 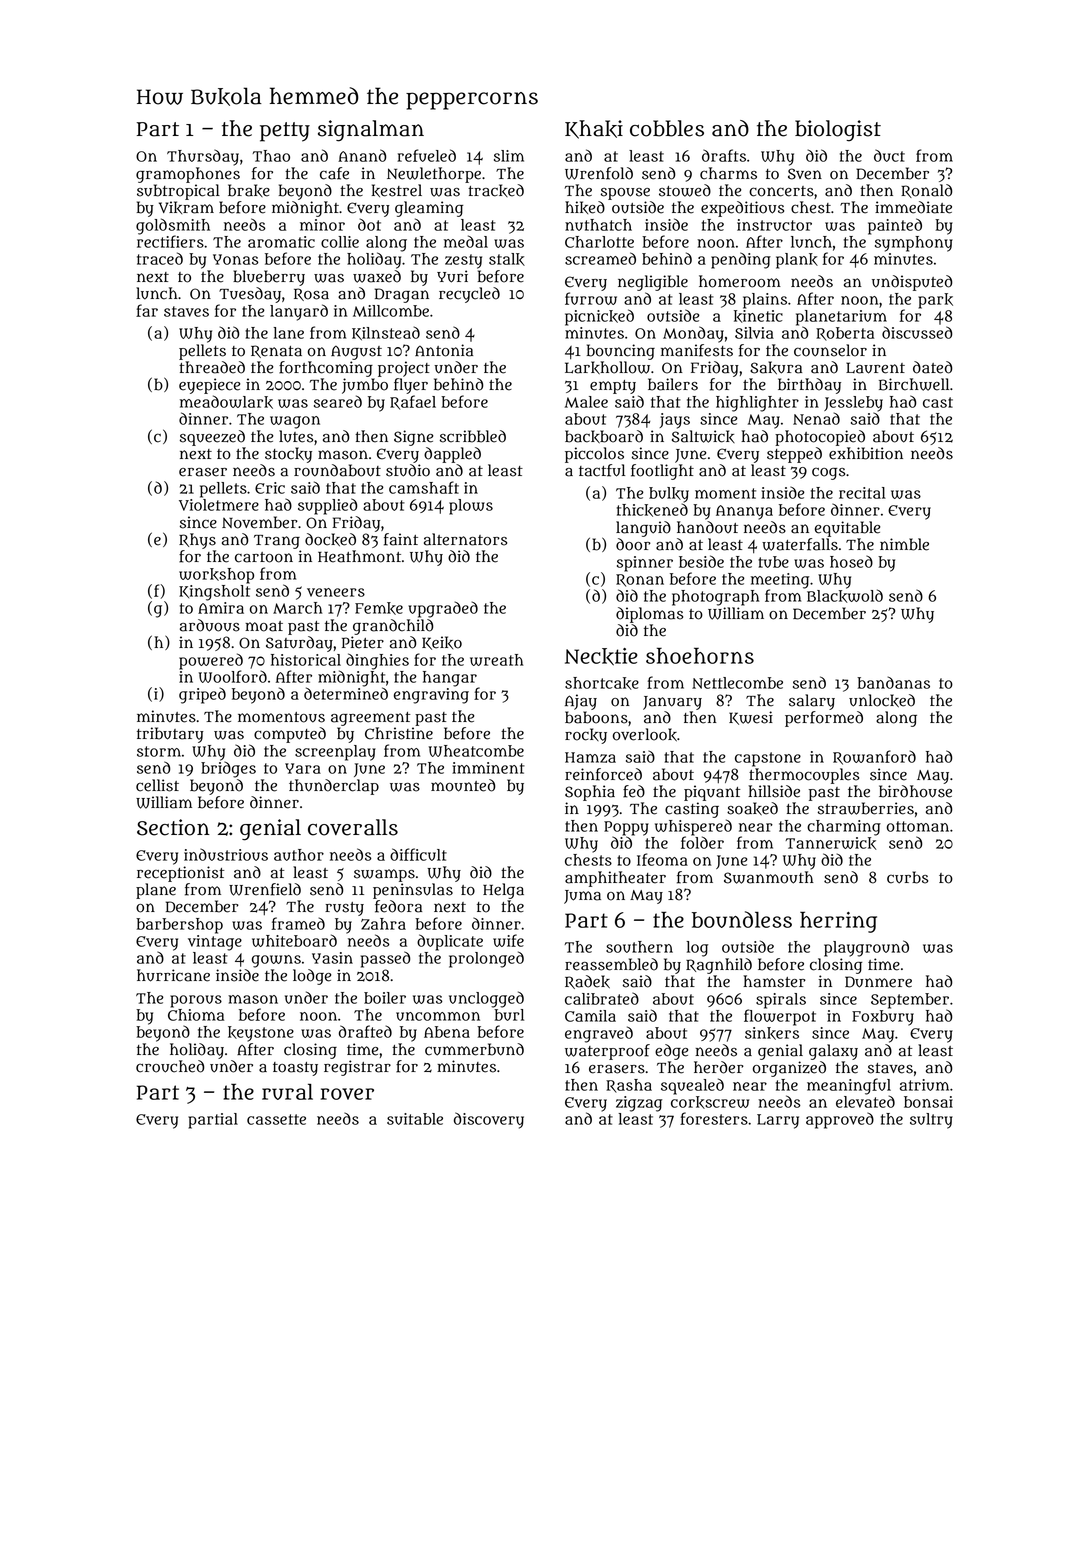 What do you see at coordinates (838, 131) in the screenshot?
I see `biologist` at bounding box center [838, 131].
